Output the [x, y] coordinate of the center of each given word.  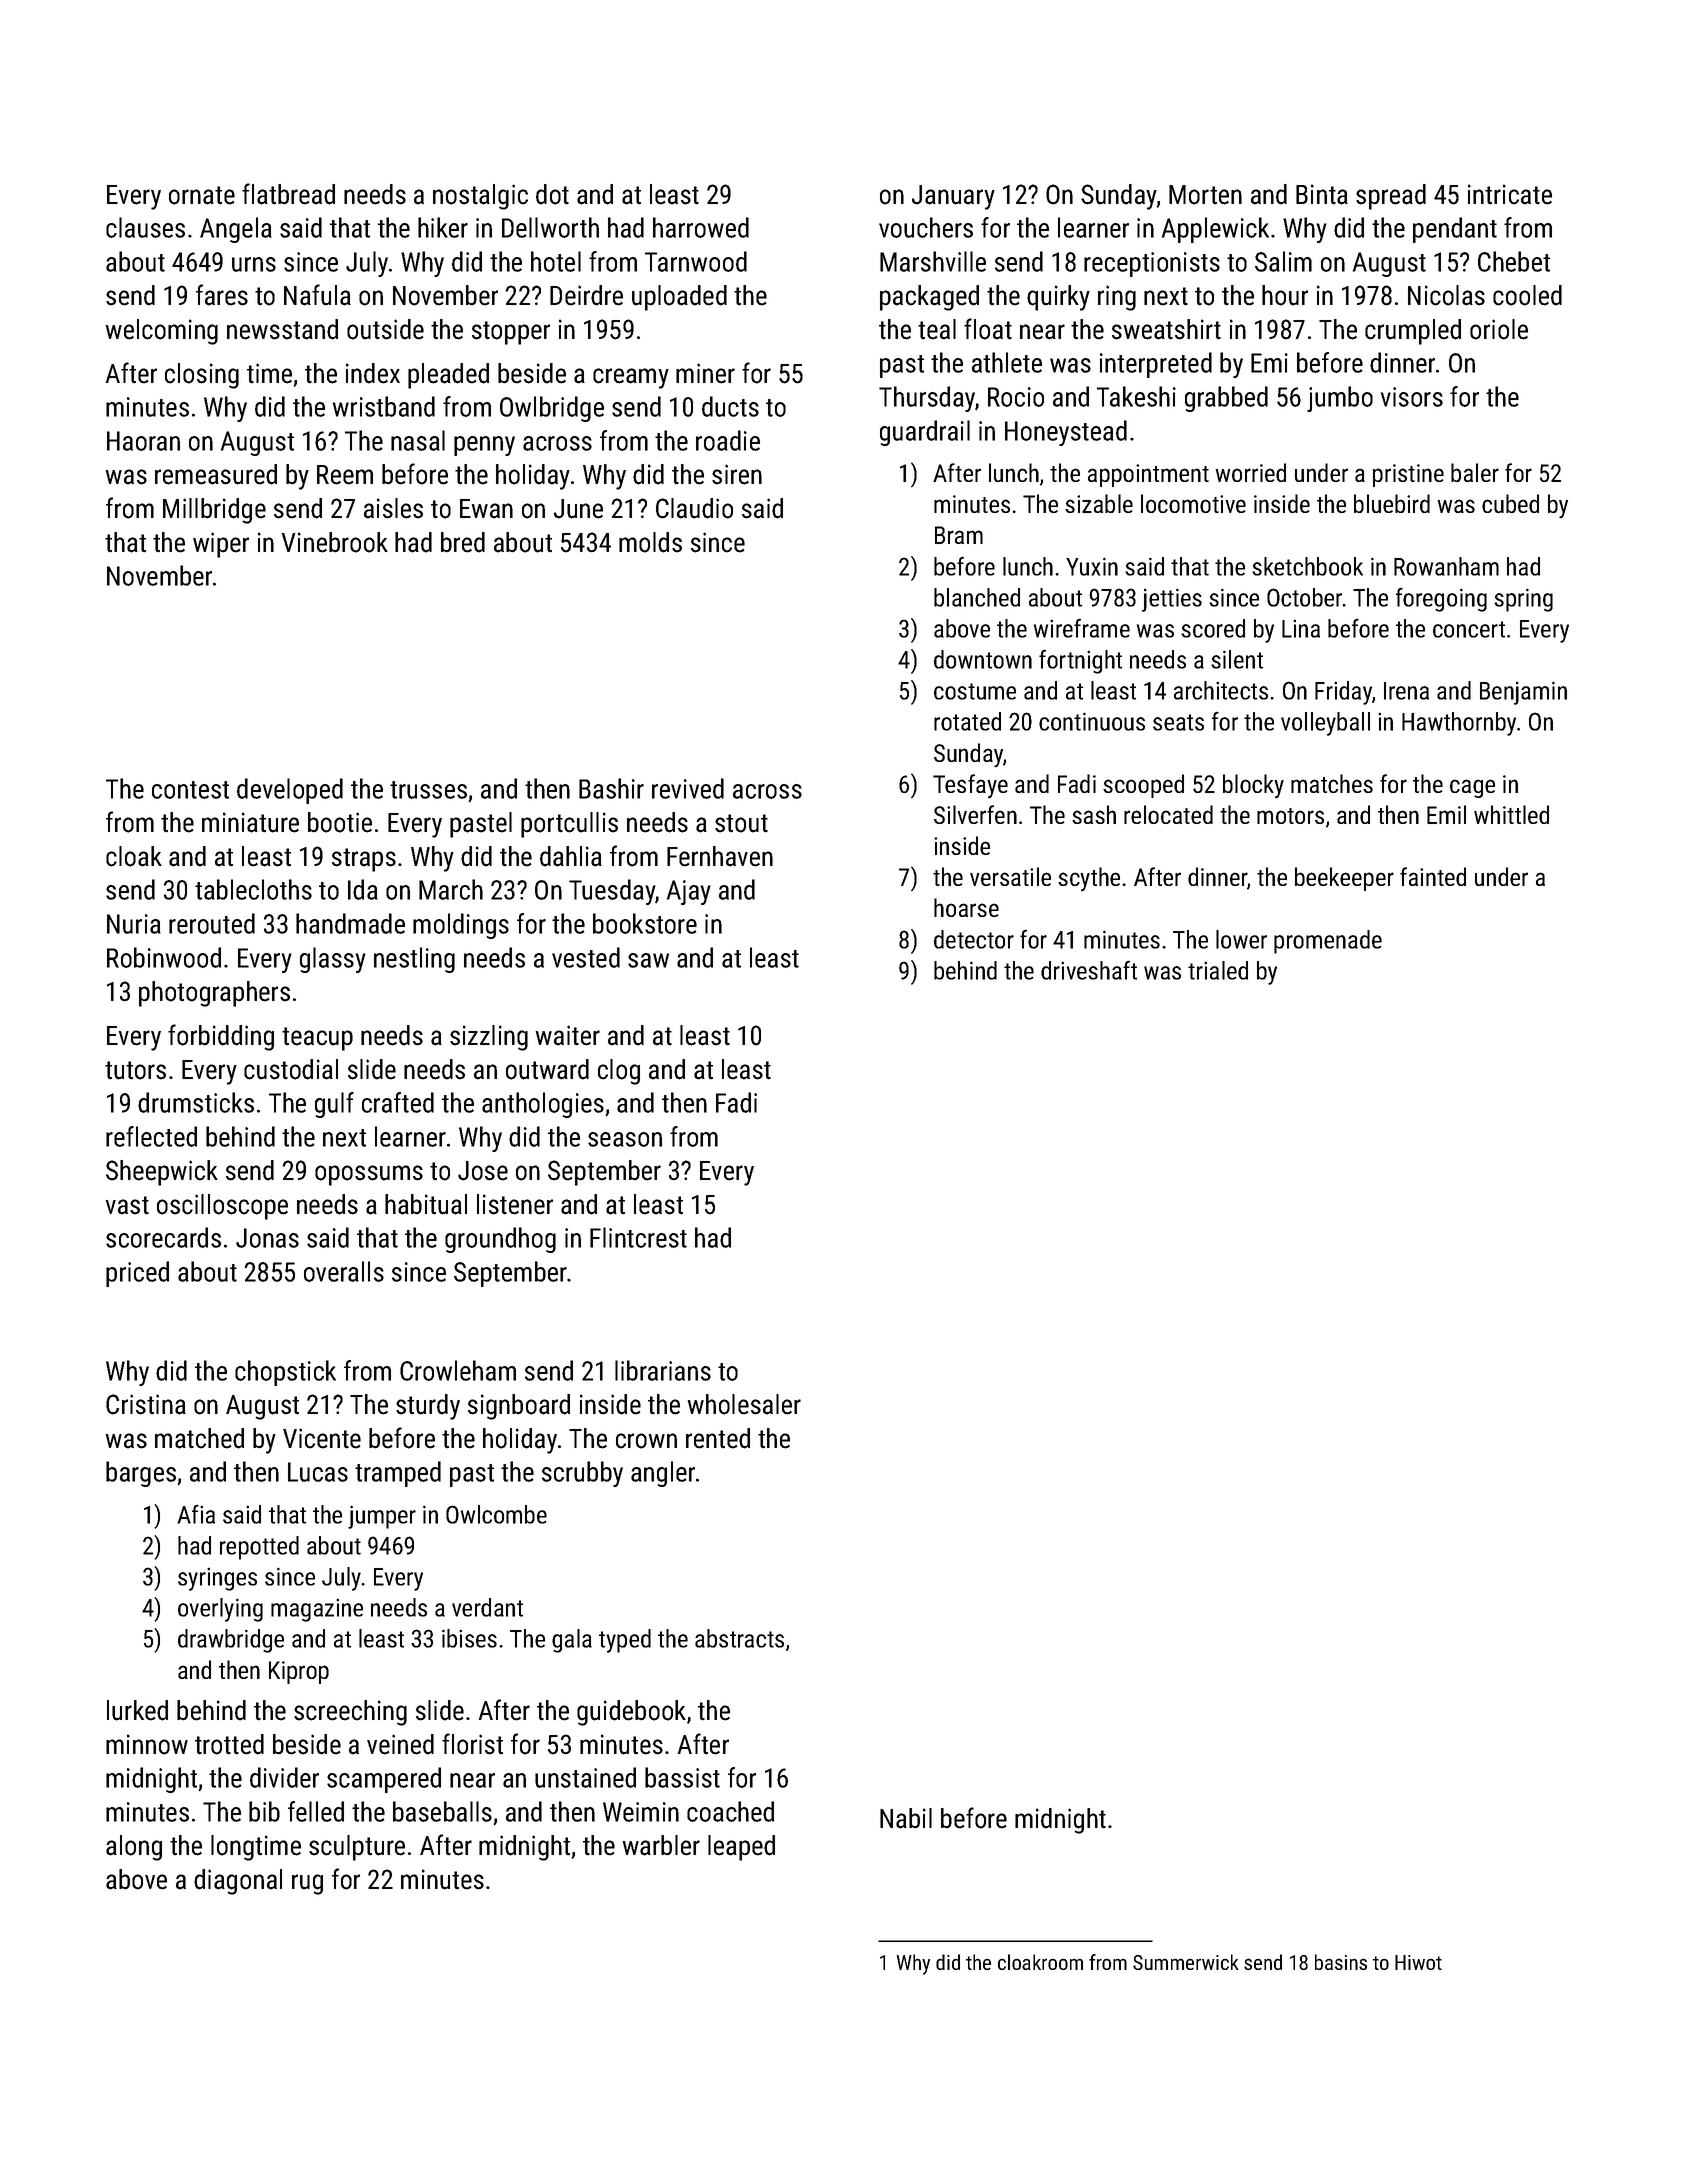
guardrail [925, 433]
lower [1241, 939]
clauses [145, 227]
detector [974, 939]
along [134, 1848]
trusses [428, 790]
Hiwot [1418, 1962]
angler [663, 1474]
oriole [1499, 329]
